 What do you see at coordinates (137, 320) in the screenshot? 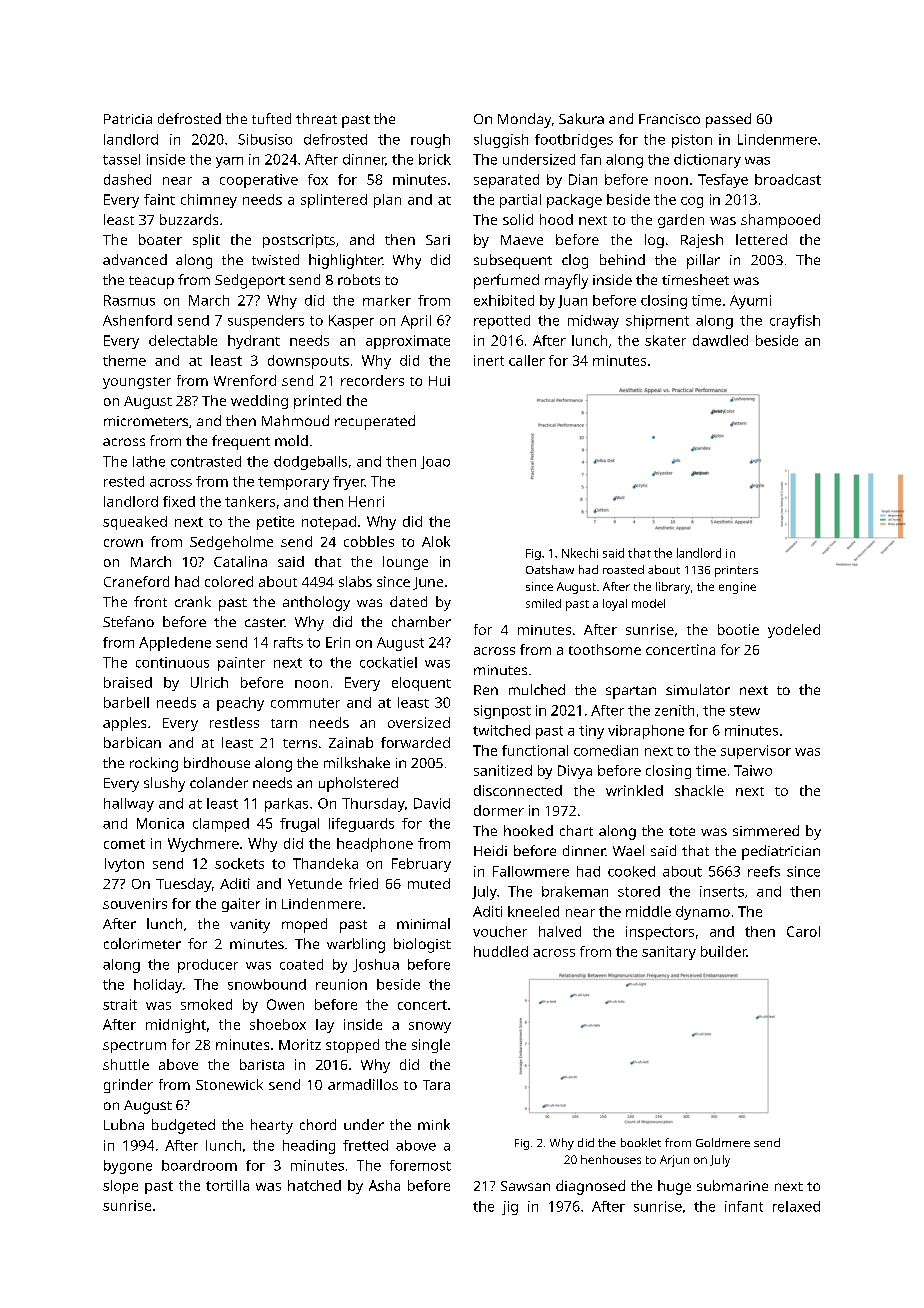
I see `Ashenford` at bounding box center [137, 320].
